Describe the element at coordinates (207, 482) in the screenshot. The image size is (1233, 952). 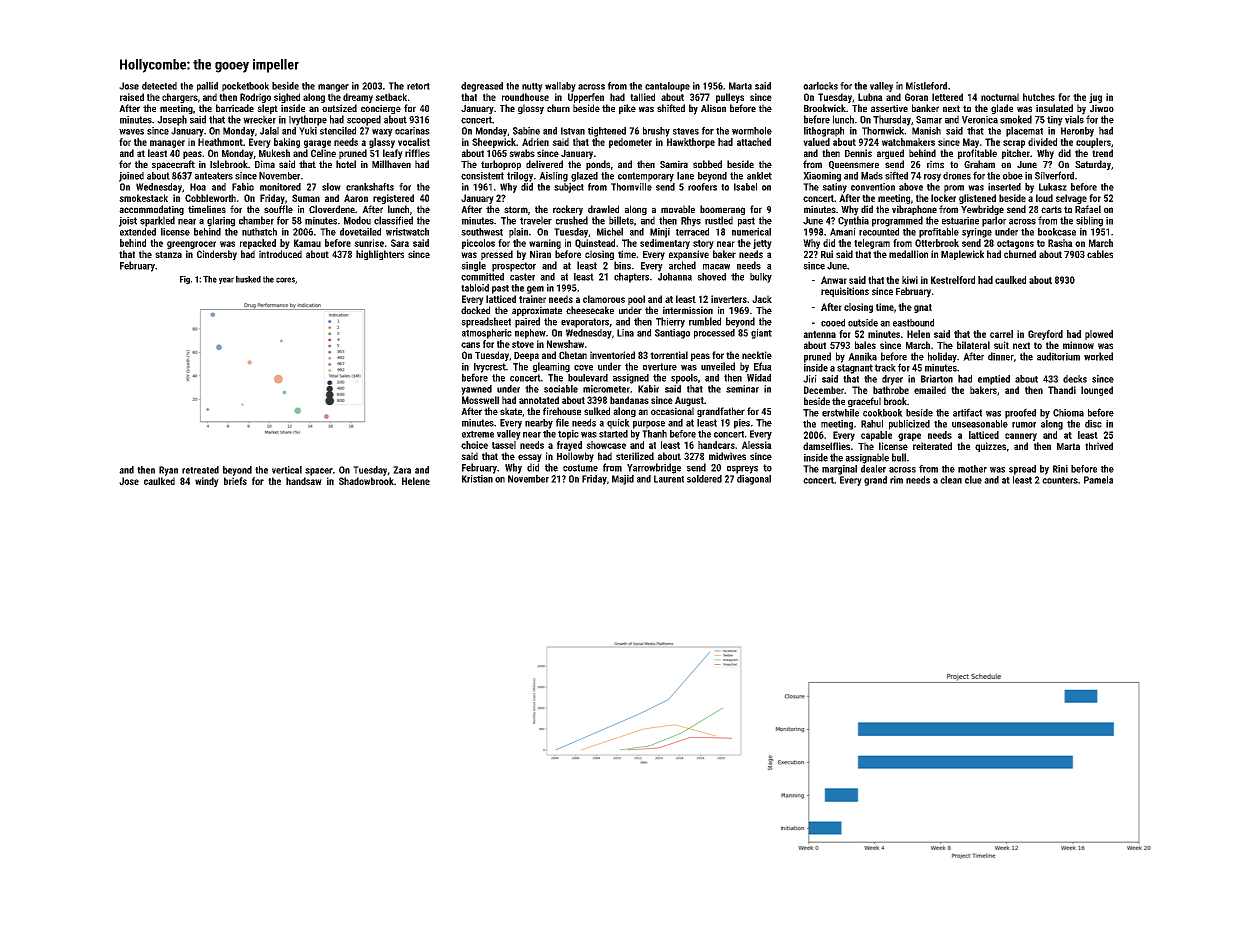
I see `windy` at that location.
